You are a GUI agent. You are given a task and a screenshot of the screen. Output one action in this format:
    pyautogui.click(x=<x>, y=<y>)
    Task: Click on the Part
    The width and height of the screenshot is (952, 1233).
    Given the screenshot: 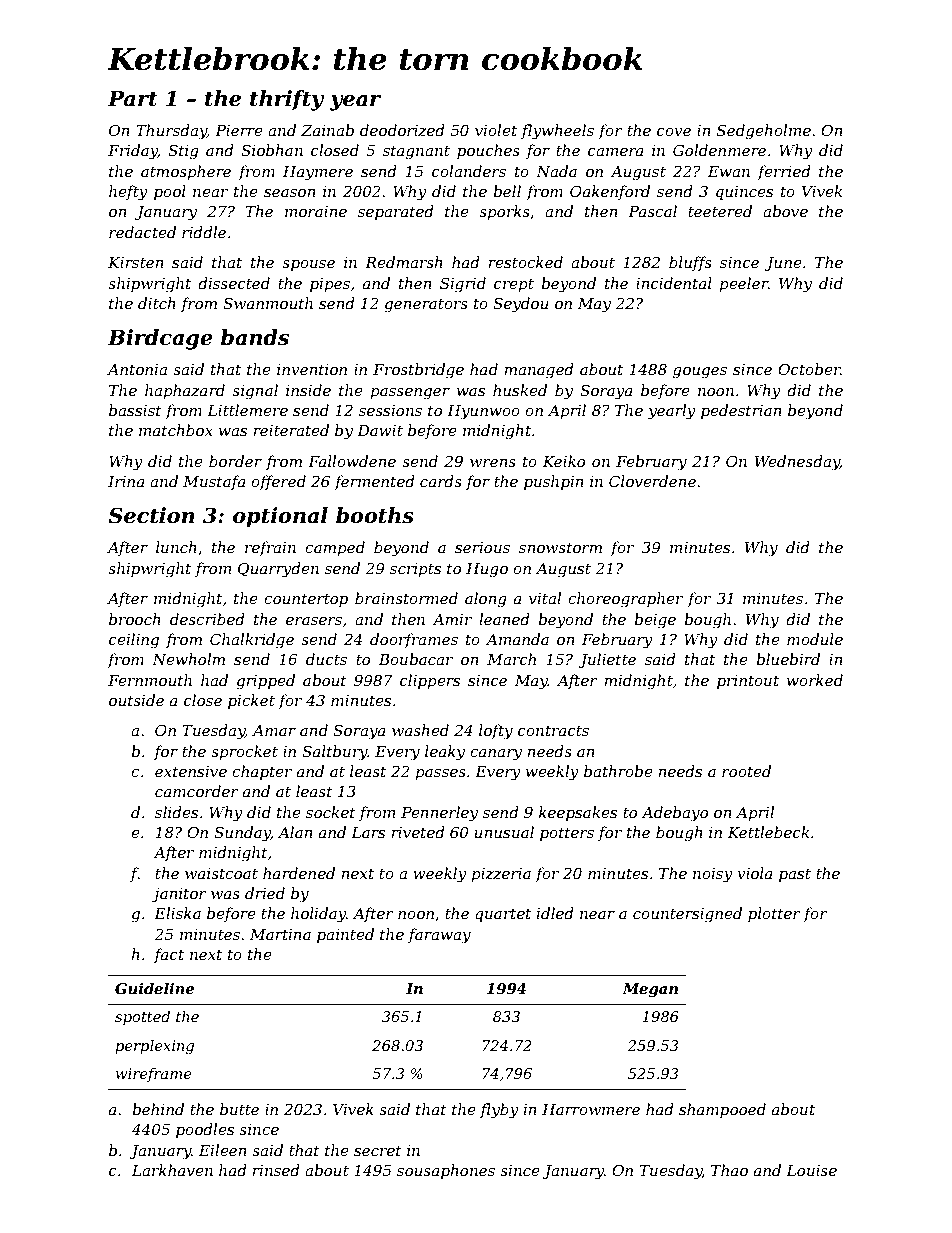 What is the action you would take?
    pyautogui.click(x=133, y=99)
